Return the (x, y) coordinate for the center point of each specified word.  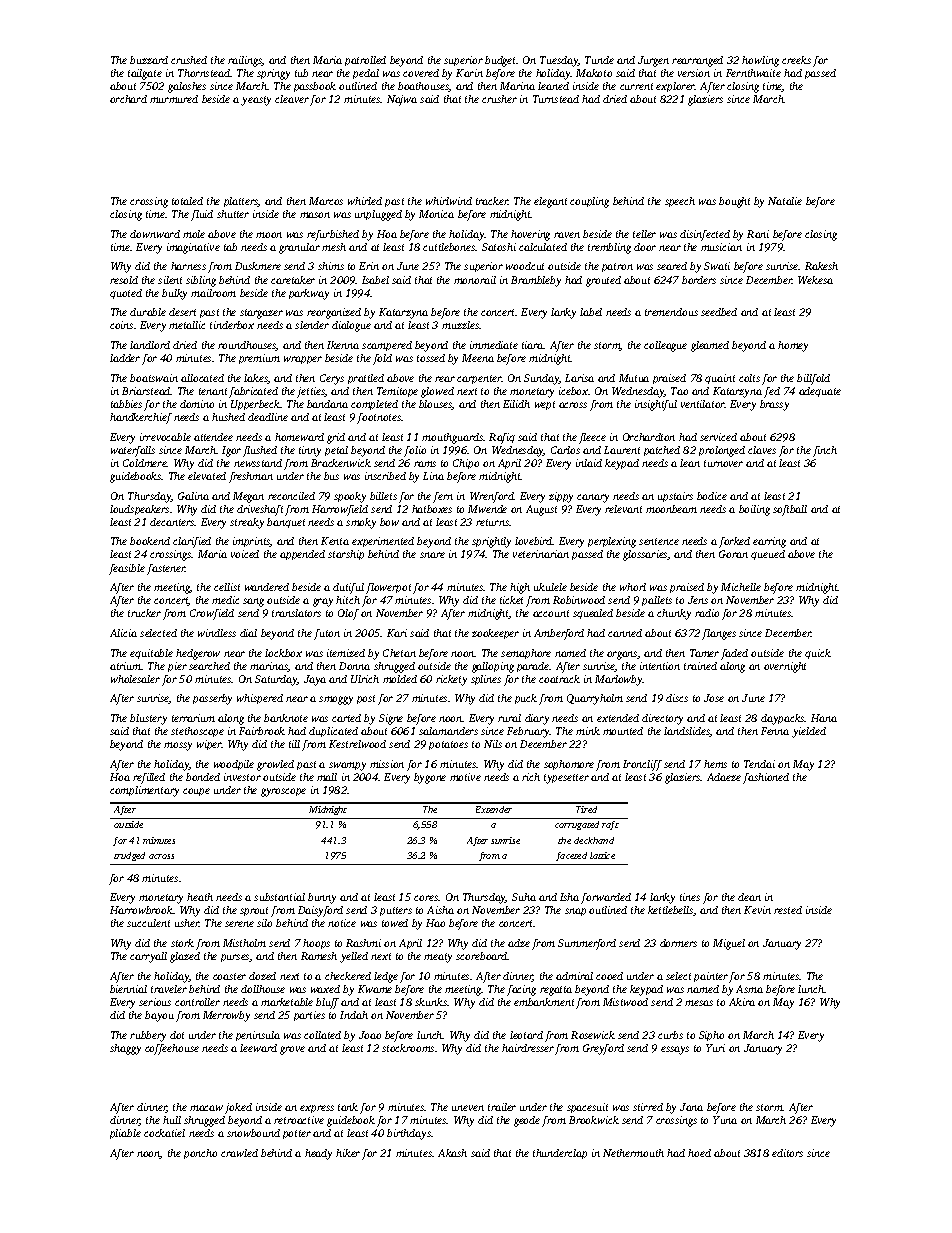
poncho (200, 1154)
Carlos (565, 450)
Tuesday (559, 61)
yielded (809, 732)
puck (526, 699)
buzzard (149, 60)
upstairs (675, 497)
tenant (213, 391)
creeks (796, 60)
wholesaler (135, 679)
